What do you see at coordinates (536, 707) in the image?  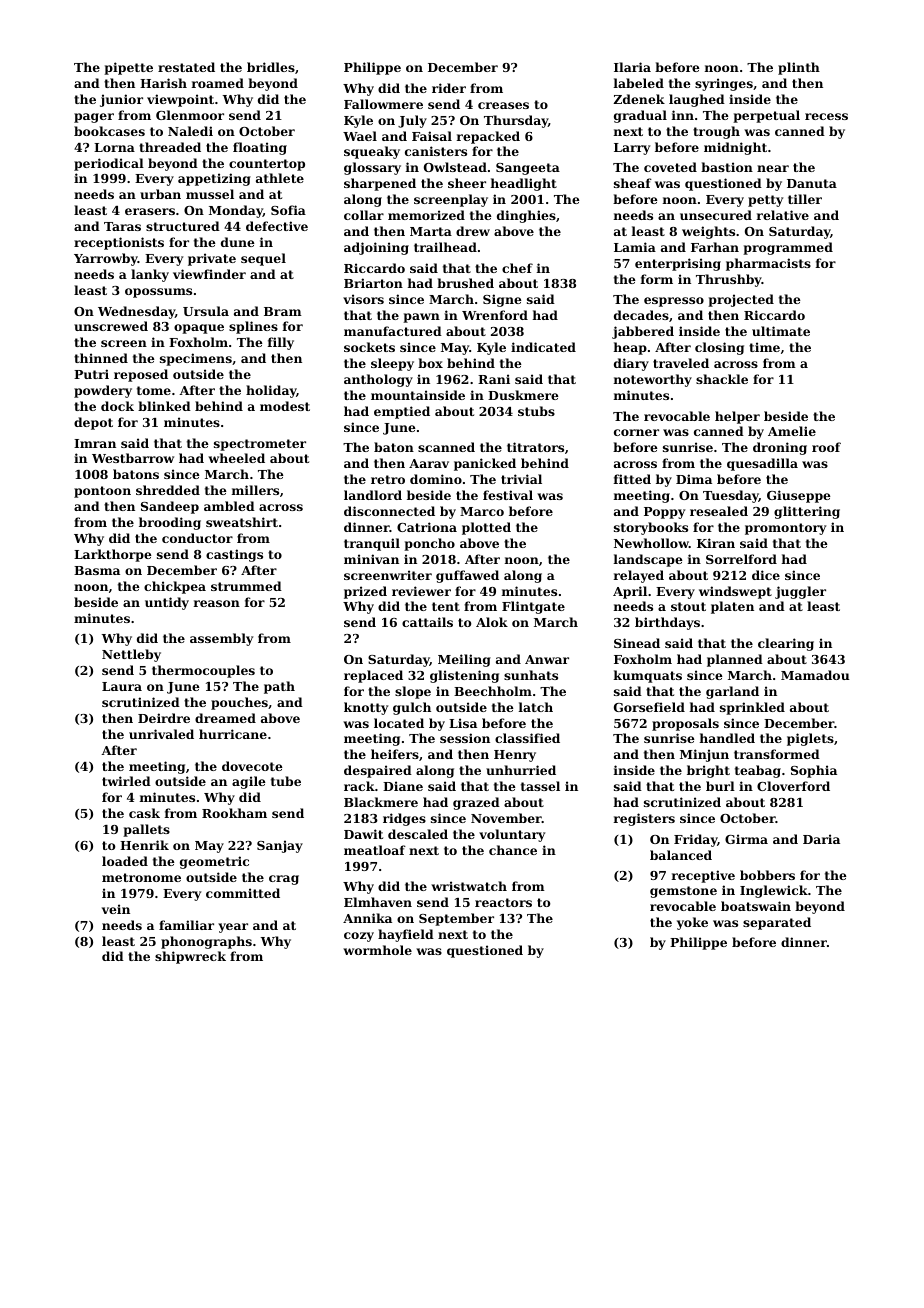 I see `latch` at bounding box center [536, 707].
